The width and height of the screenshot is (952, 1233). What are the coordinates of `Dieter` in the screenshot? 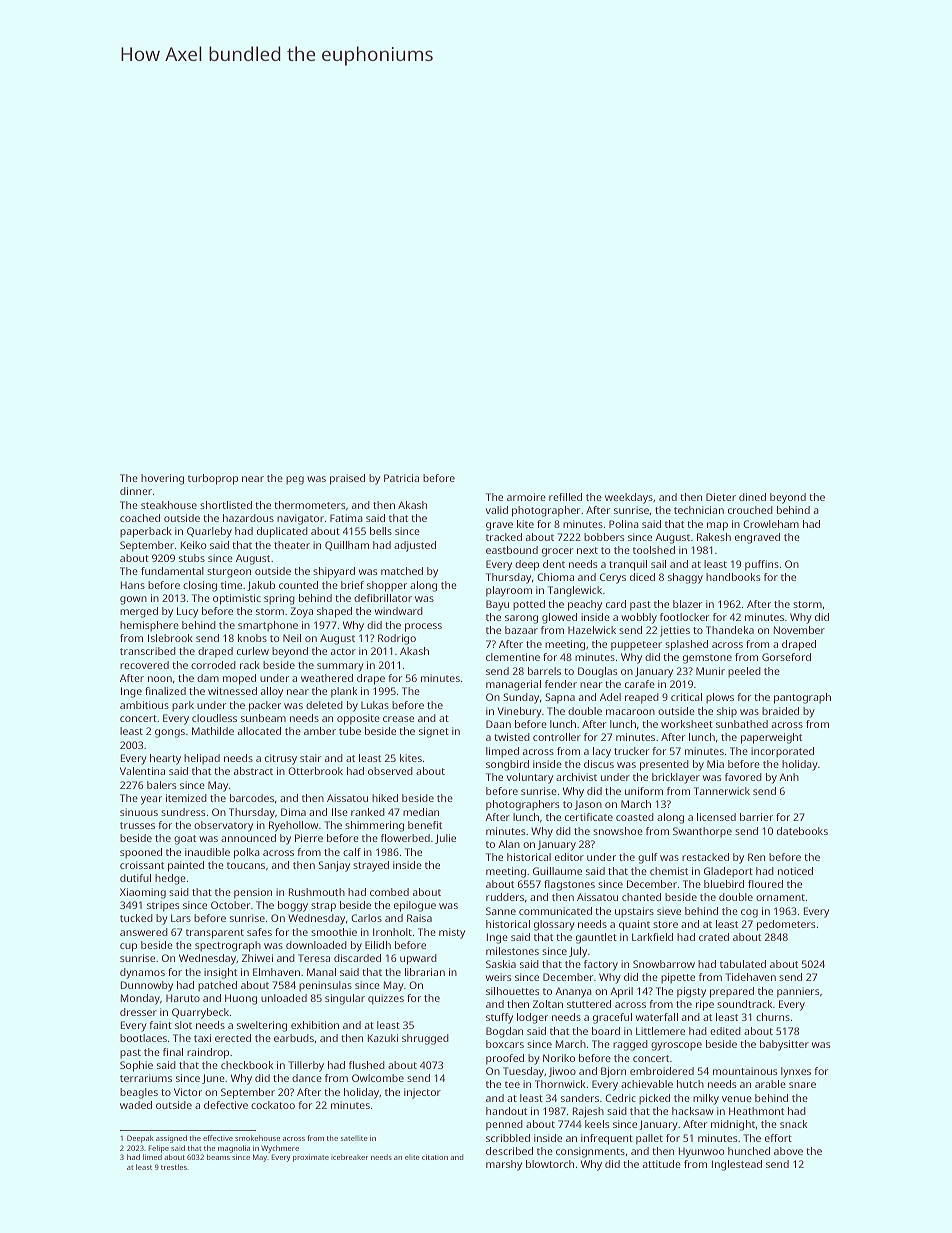 It's located at (721, 497).
